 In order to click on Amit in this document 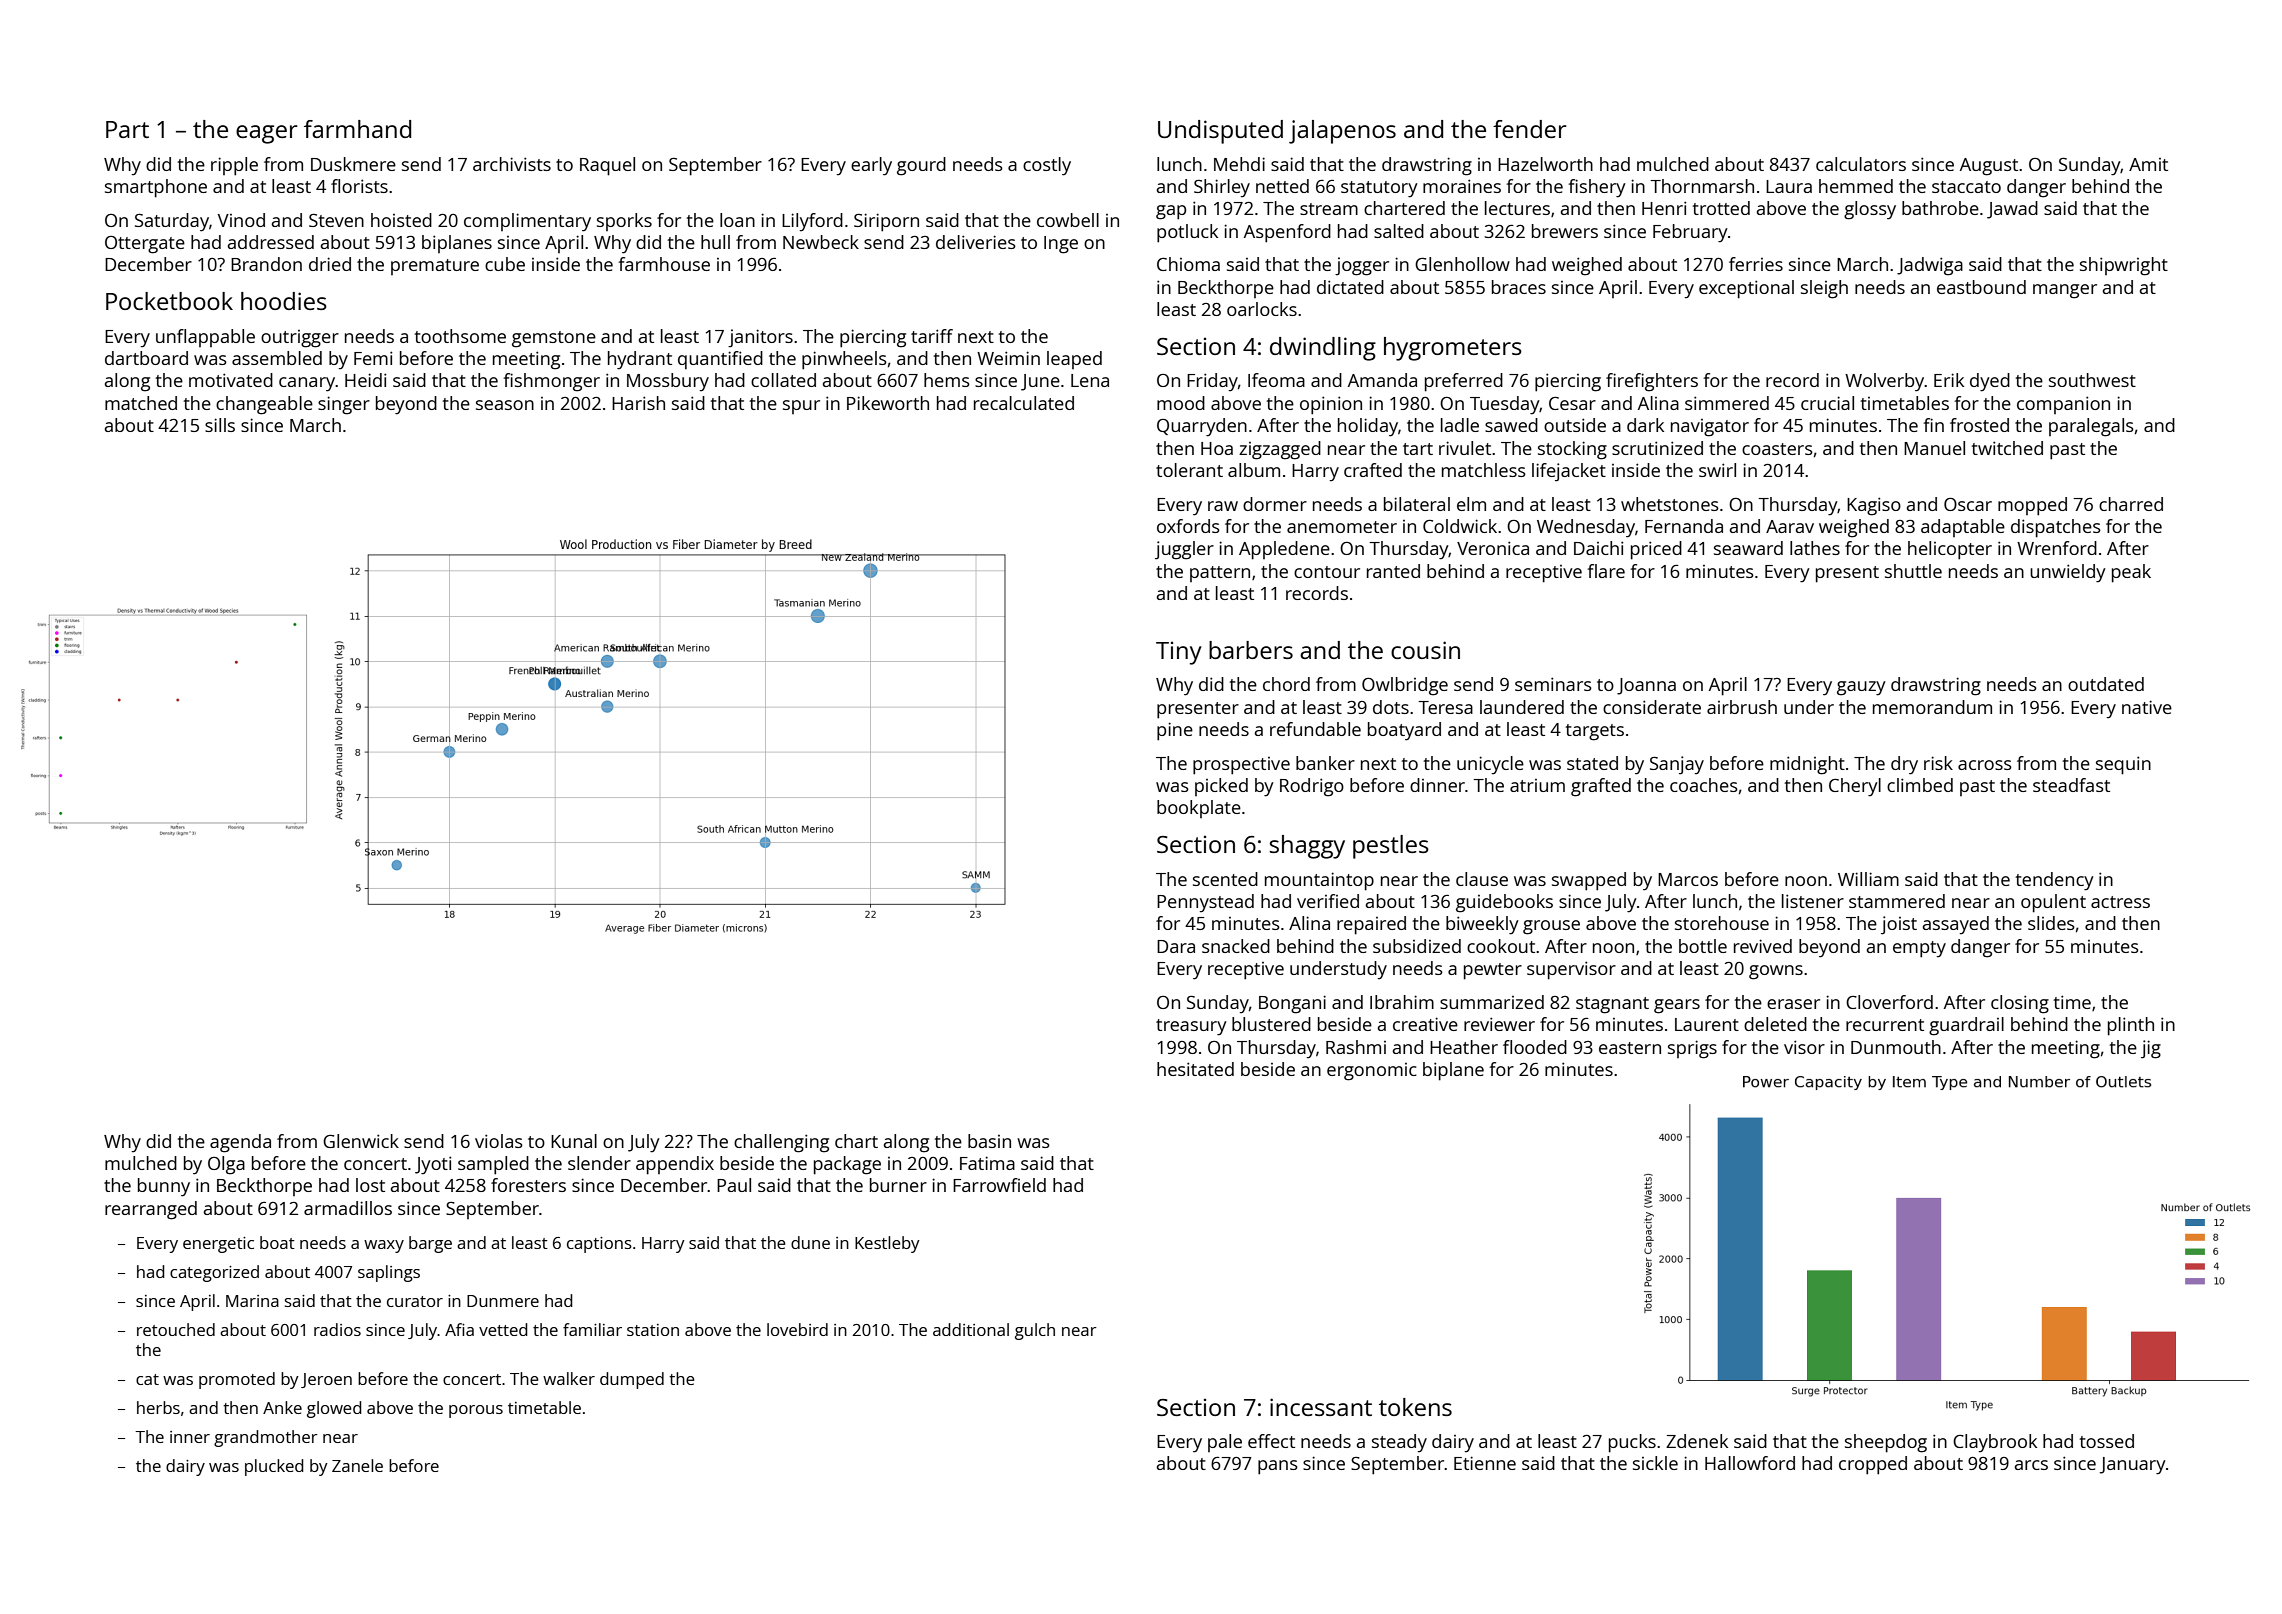, I will do `click(2148, 164)`.
